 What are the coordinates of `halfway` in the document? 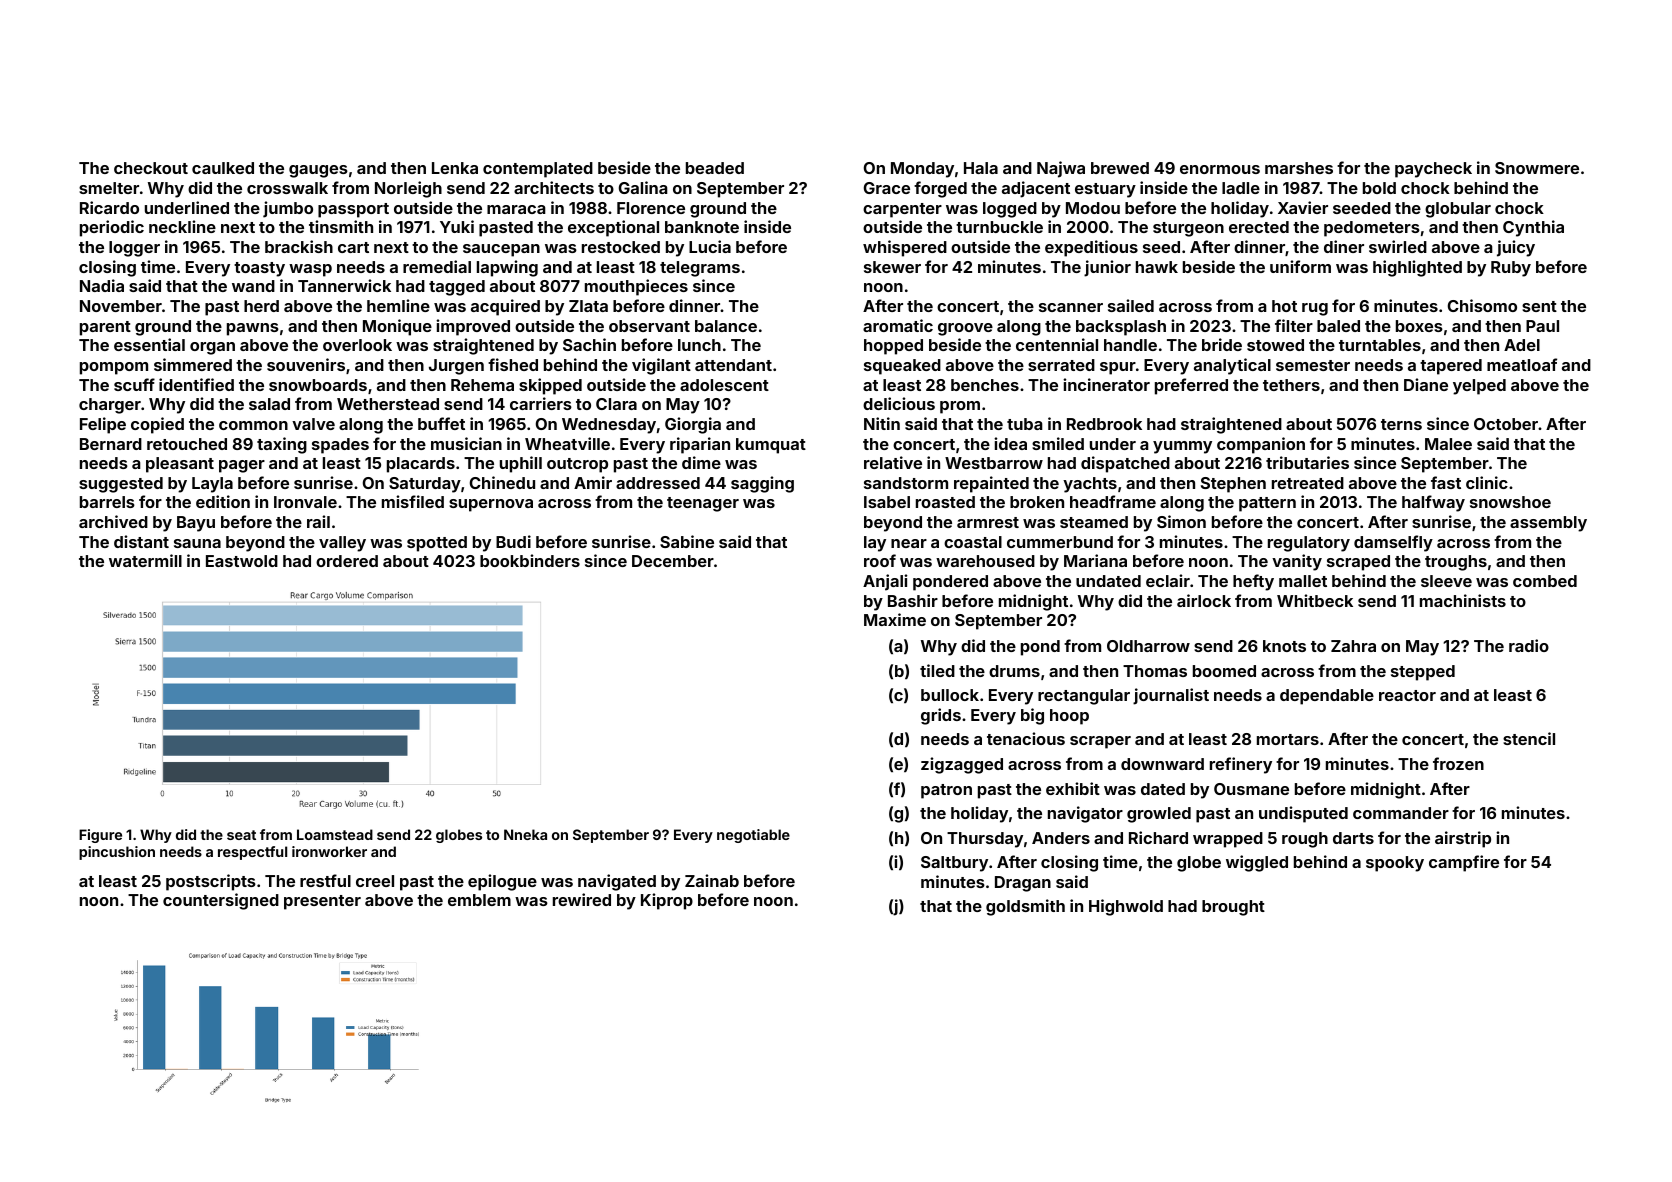 It's located at (1433, 503).
